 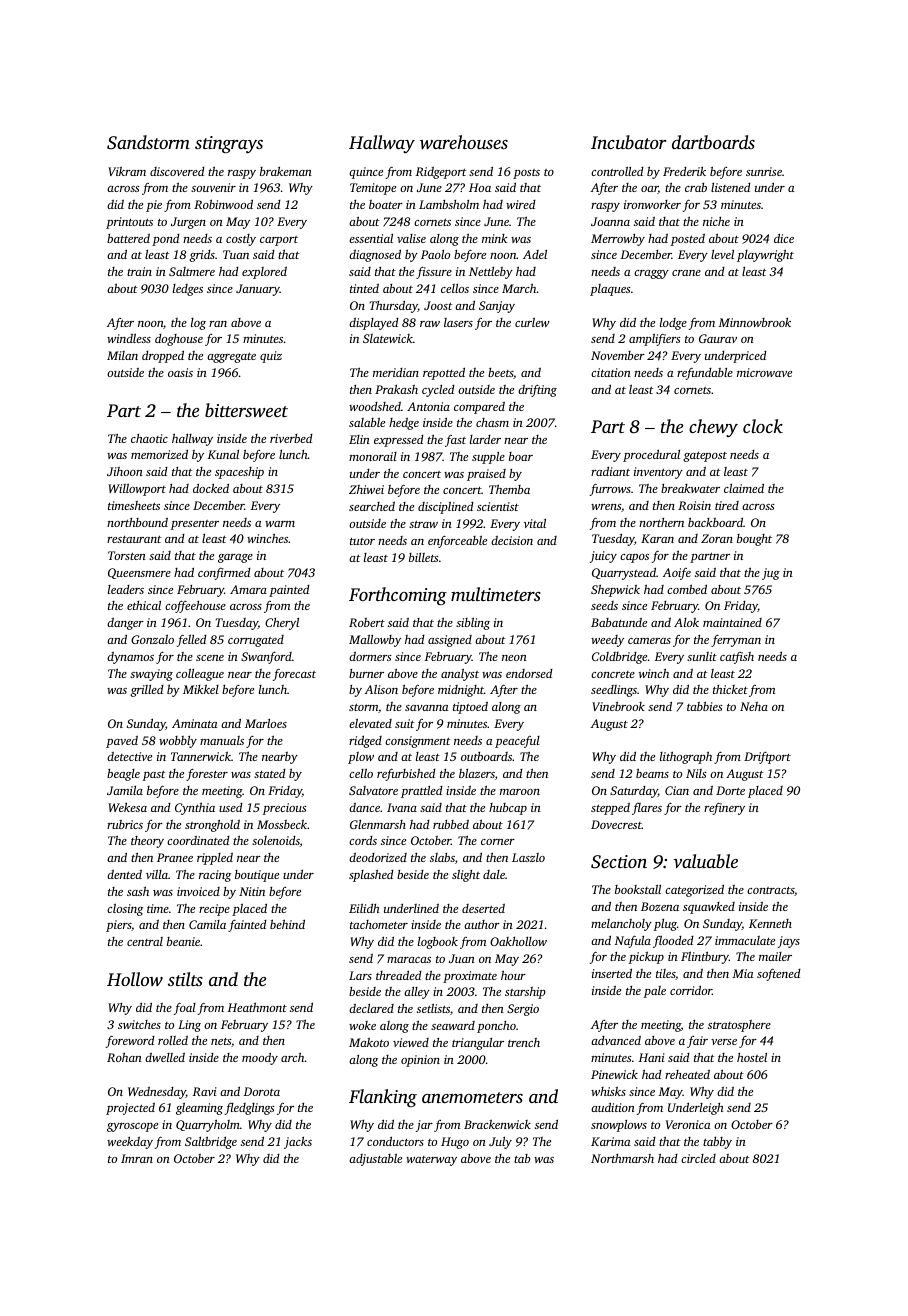 What do you see at coordinates (211, 1142) in the screenshot?
I see `Saltbridge` at bounding box center [211, 1142].
